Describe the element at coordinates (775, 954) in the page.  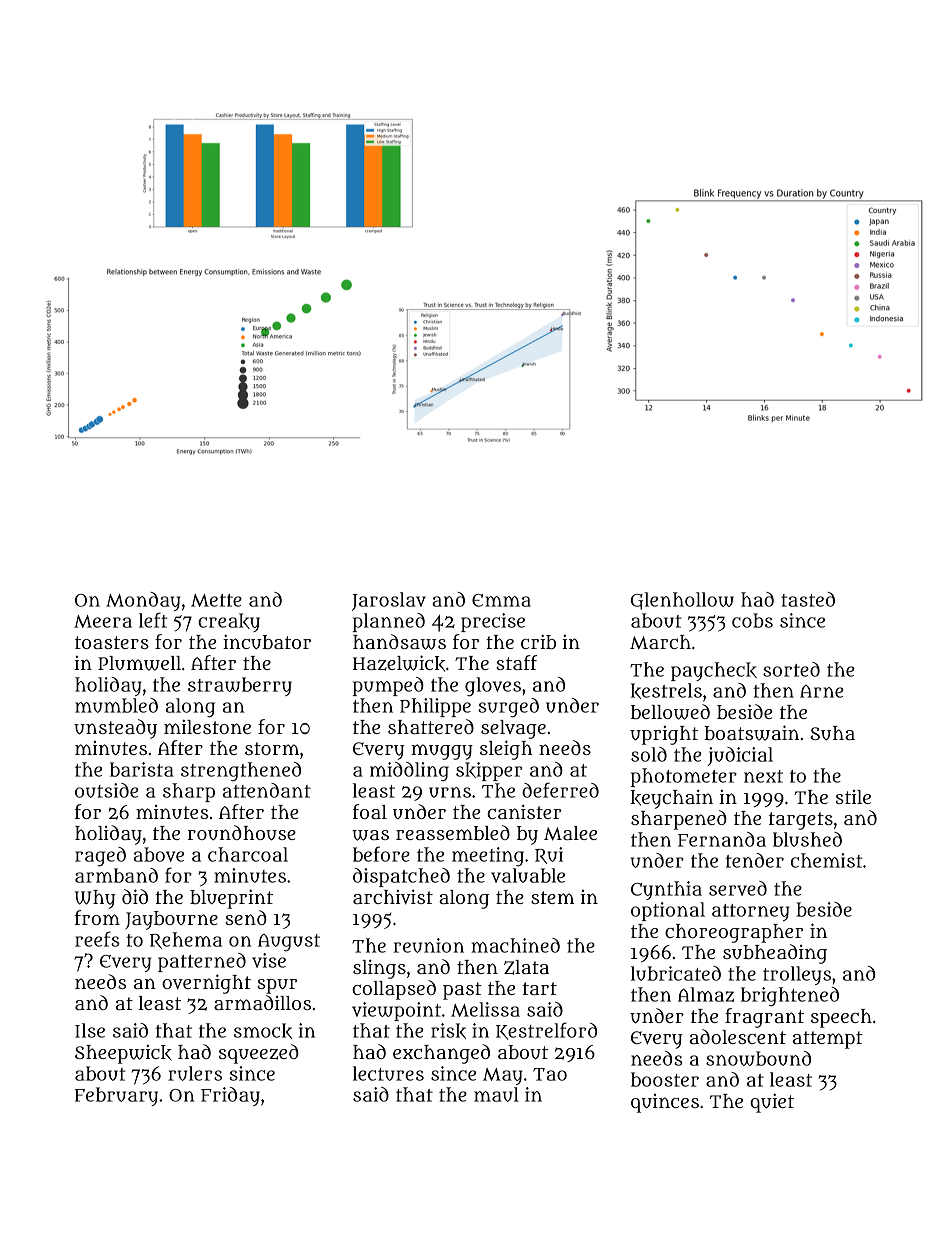
I see `subheading` at that location.
